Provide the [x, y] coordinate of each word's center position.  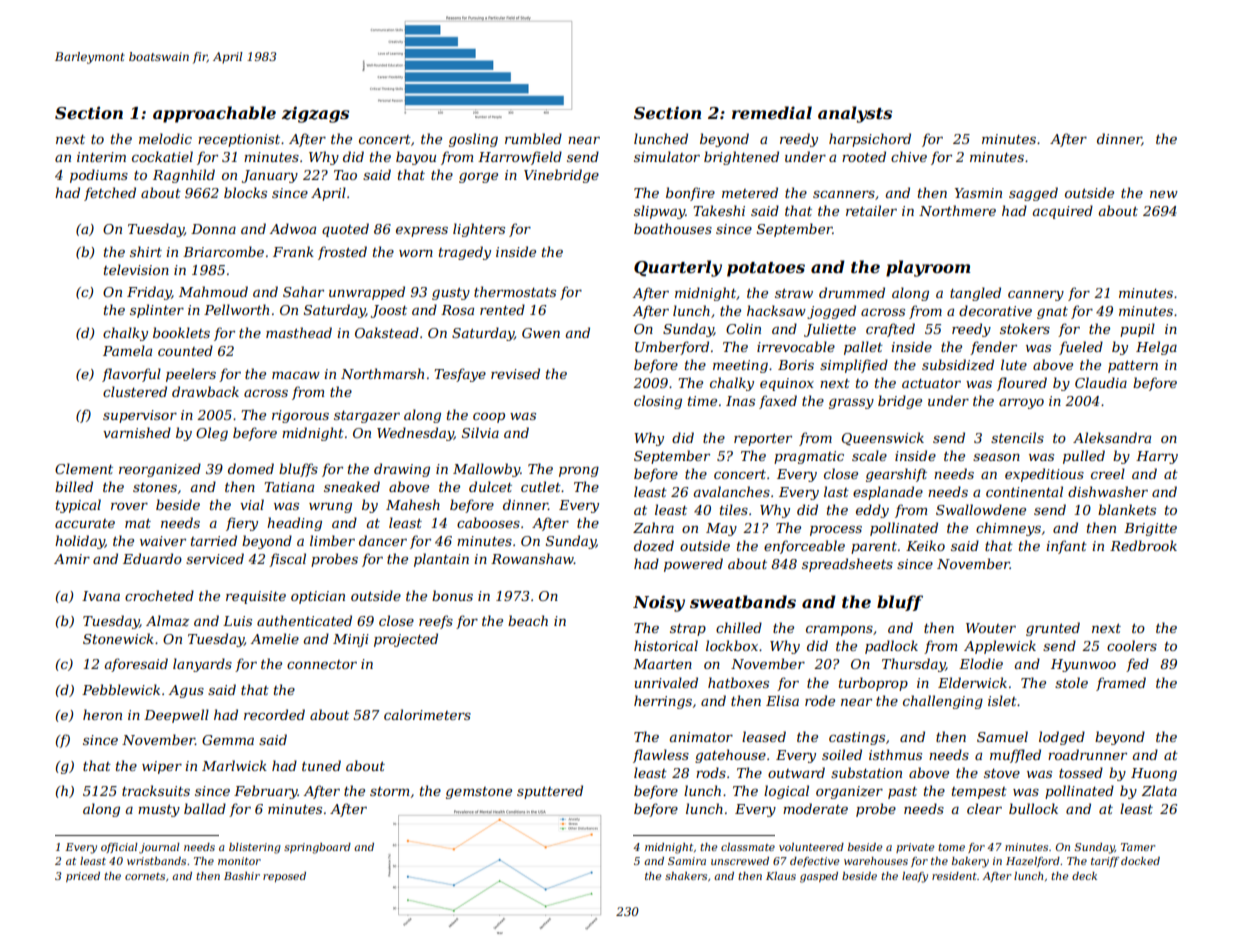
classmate [748, 847]
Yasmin [978, 193]
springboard [317, 848]
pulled [1084, 457]
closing [658, 402]
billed [74, 486]
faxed [778, 402]
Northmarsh [382, 373]
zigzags [315, 114]
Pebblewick [121, 689]
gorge [478, 177]
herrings [663, 702]
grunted [1053, 629]
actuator [931, 383]
